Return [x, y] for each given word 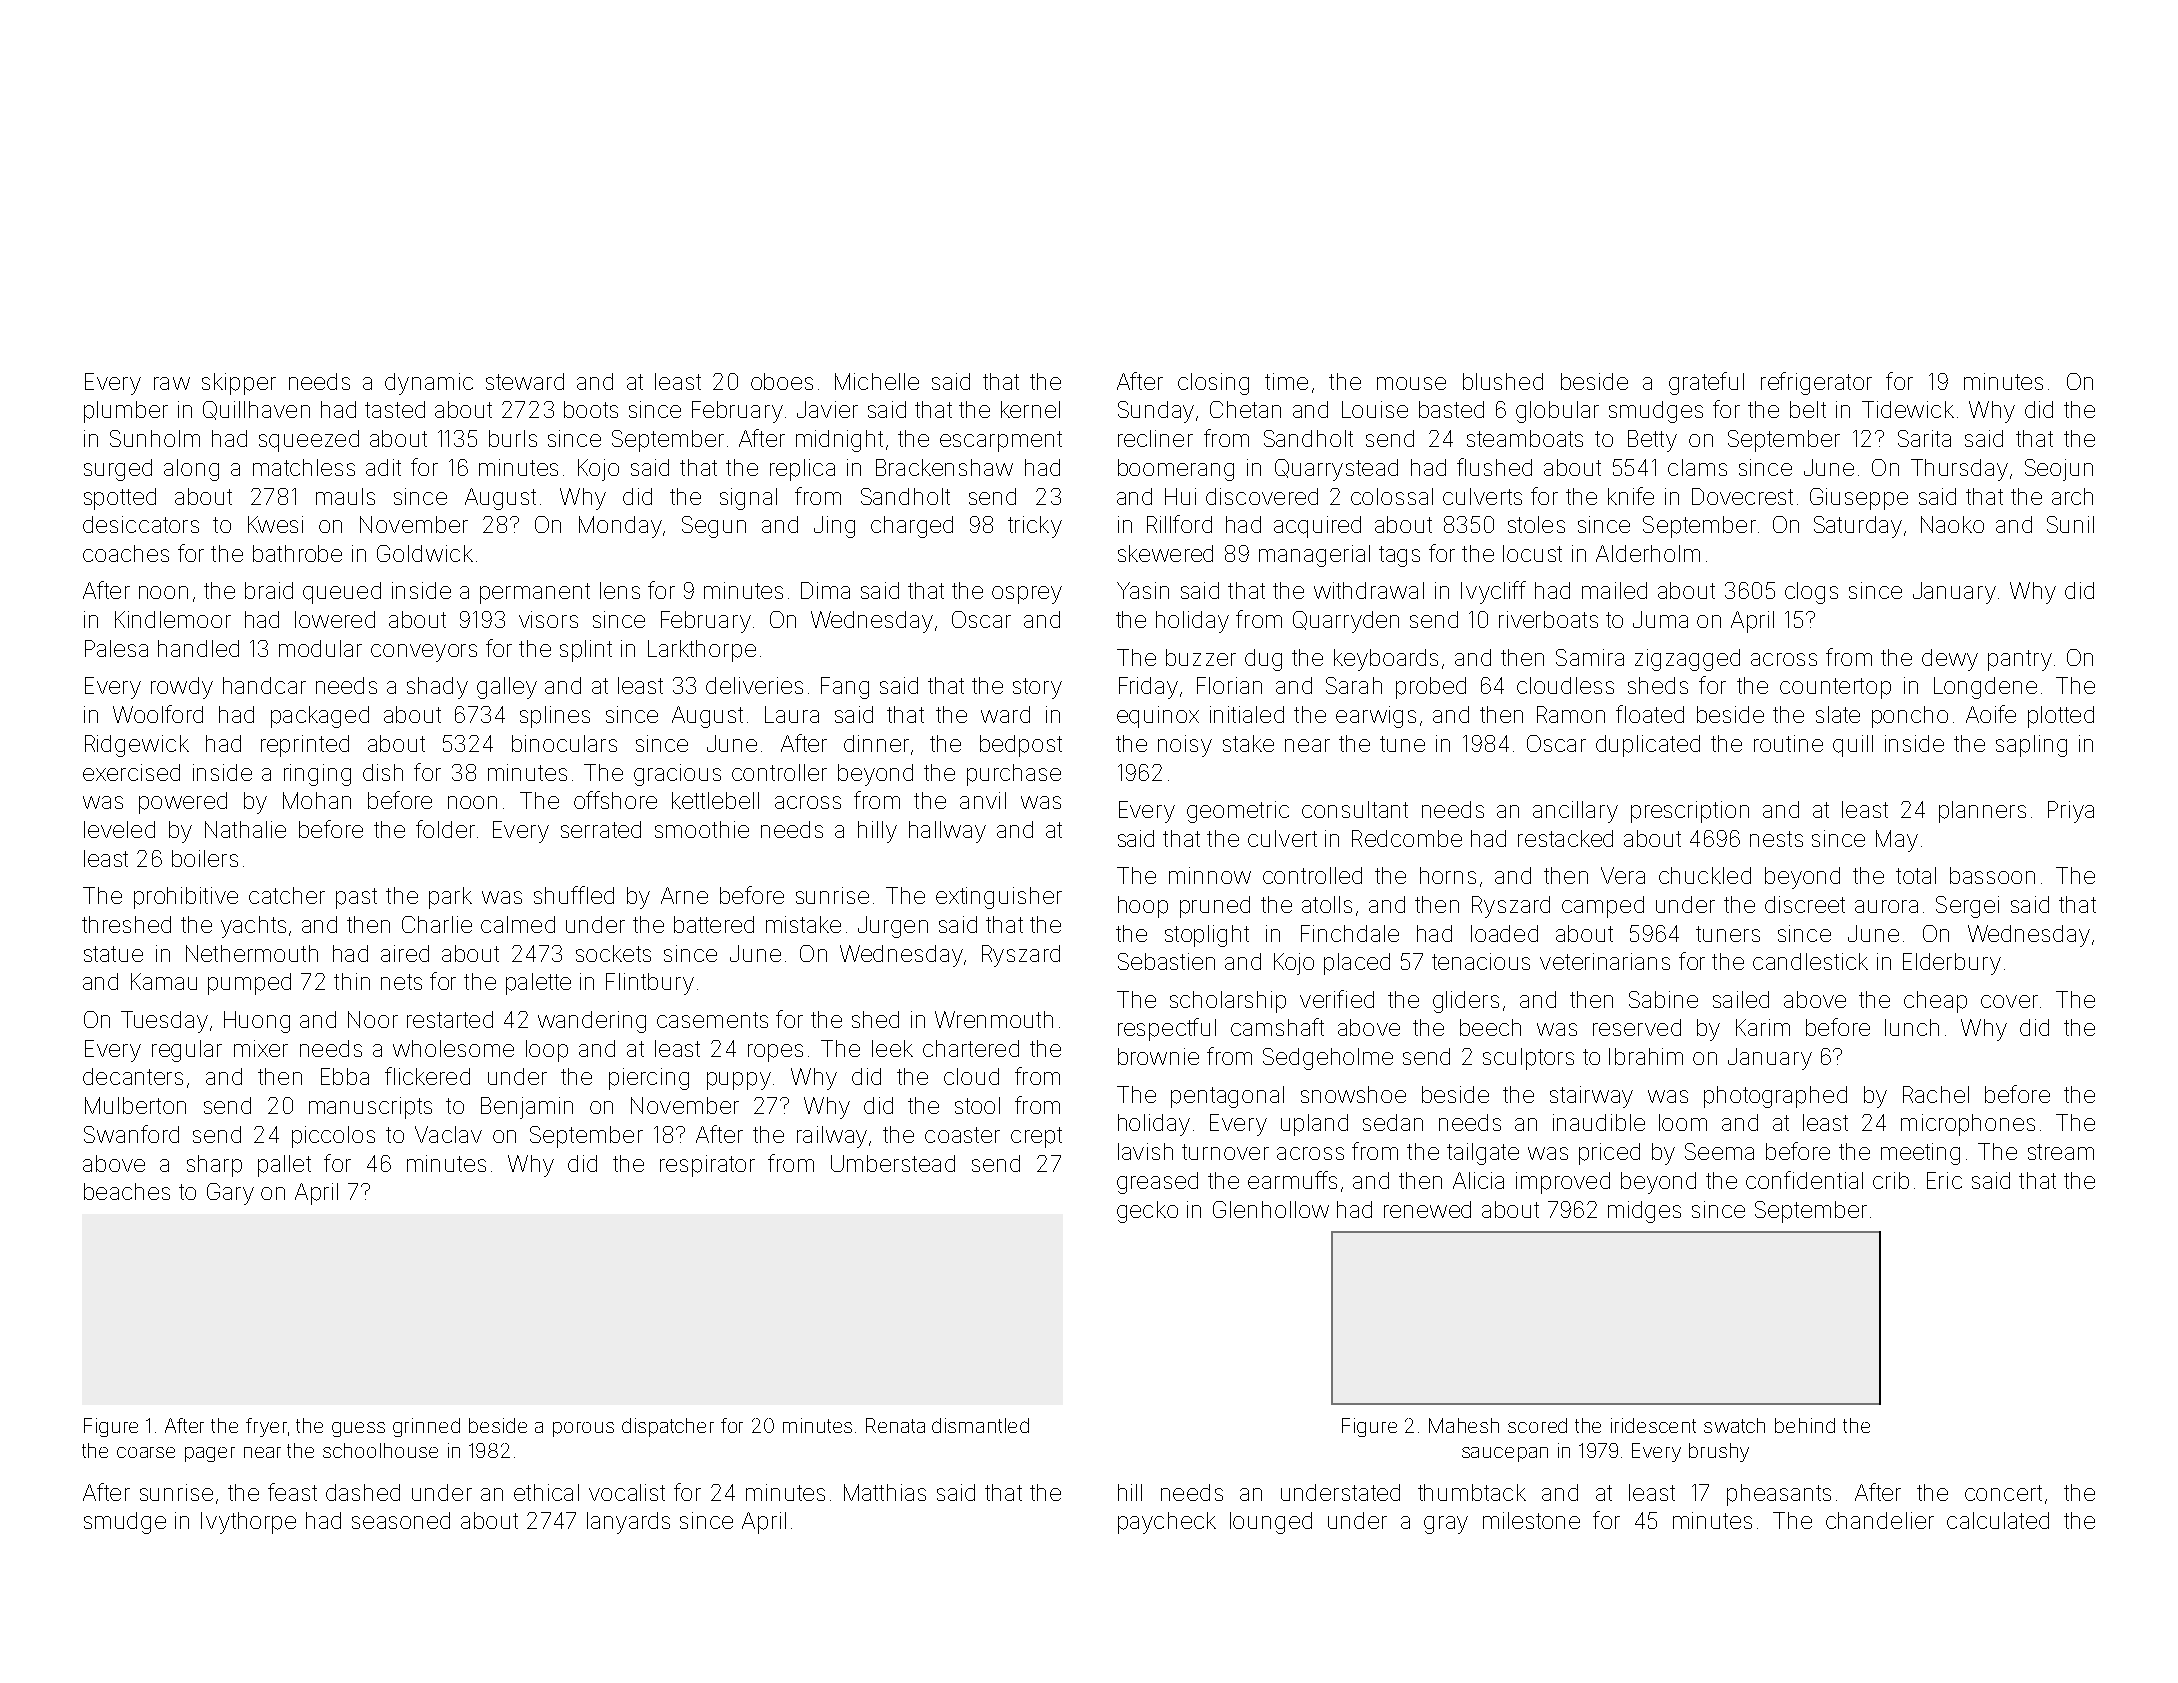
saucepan [1505, 1454]
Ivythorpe [248, 1523]
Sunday [1156, 412]
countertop [1835, 688]
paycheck [1167, 1523]
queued [342, 593]
